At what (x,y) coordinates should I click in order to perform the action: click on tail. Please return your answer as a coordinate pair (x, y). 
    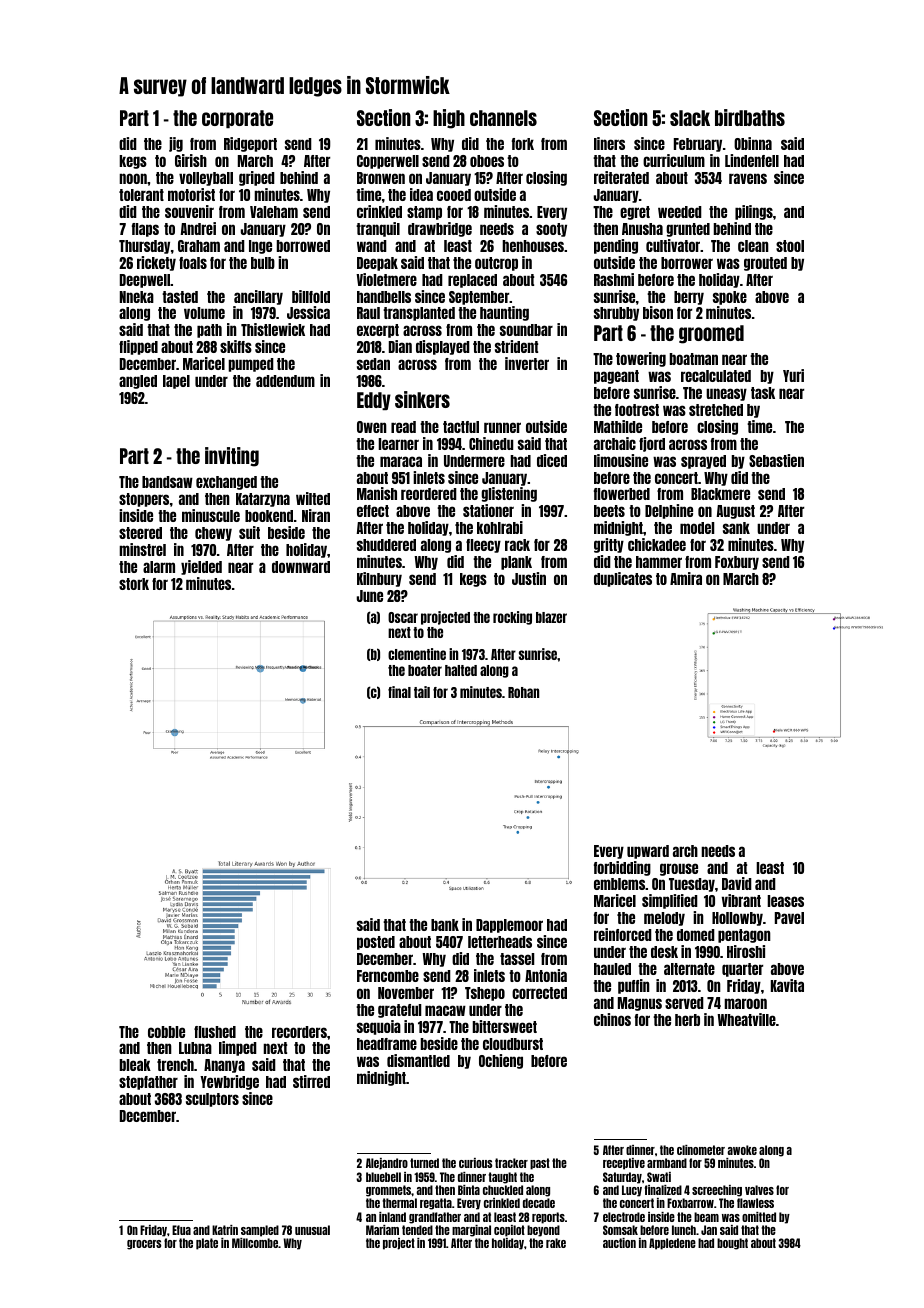
    Looking at the image, I should click on (422, 692).
